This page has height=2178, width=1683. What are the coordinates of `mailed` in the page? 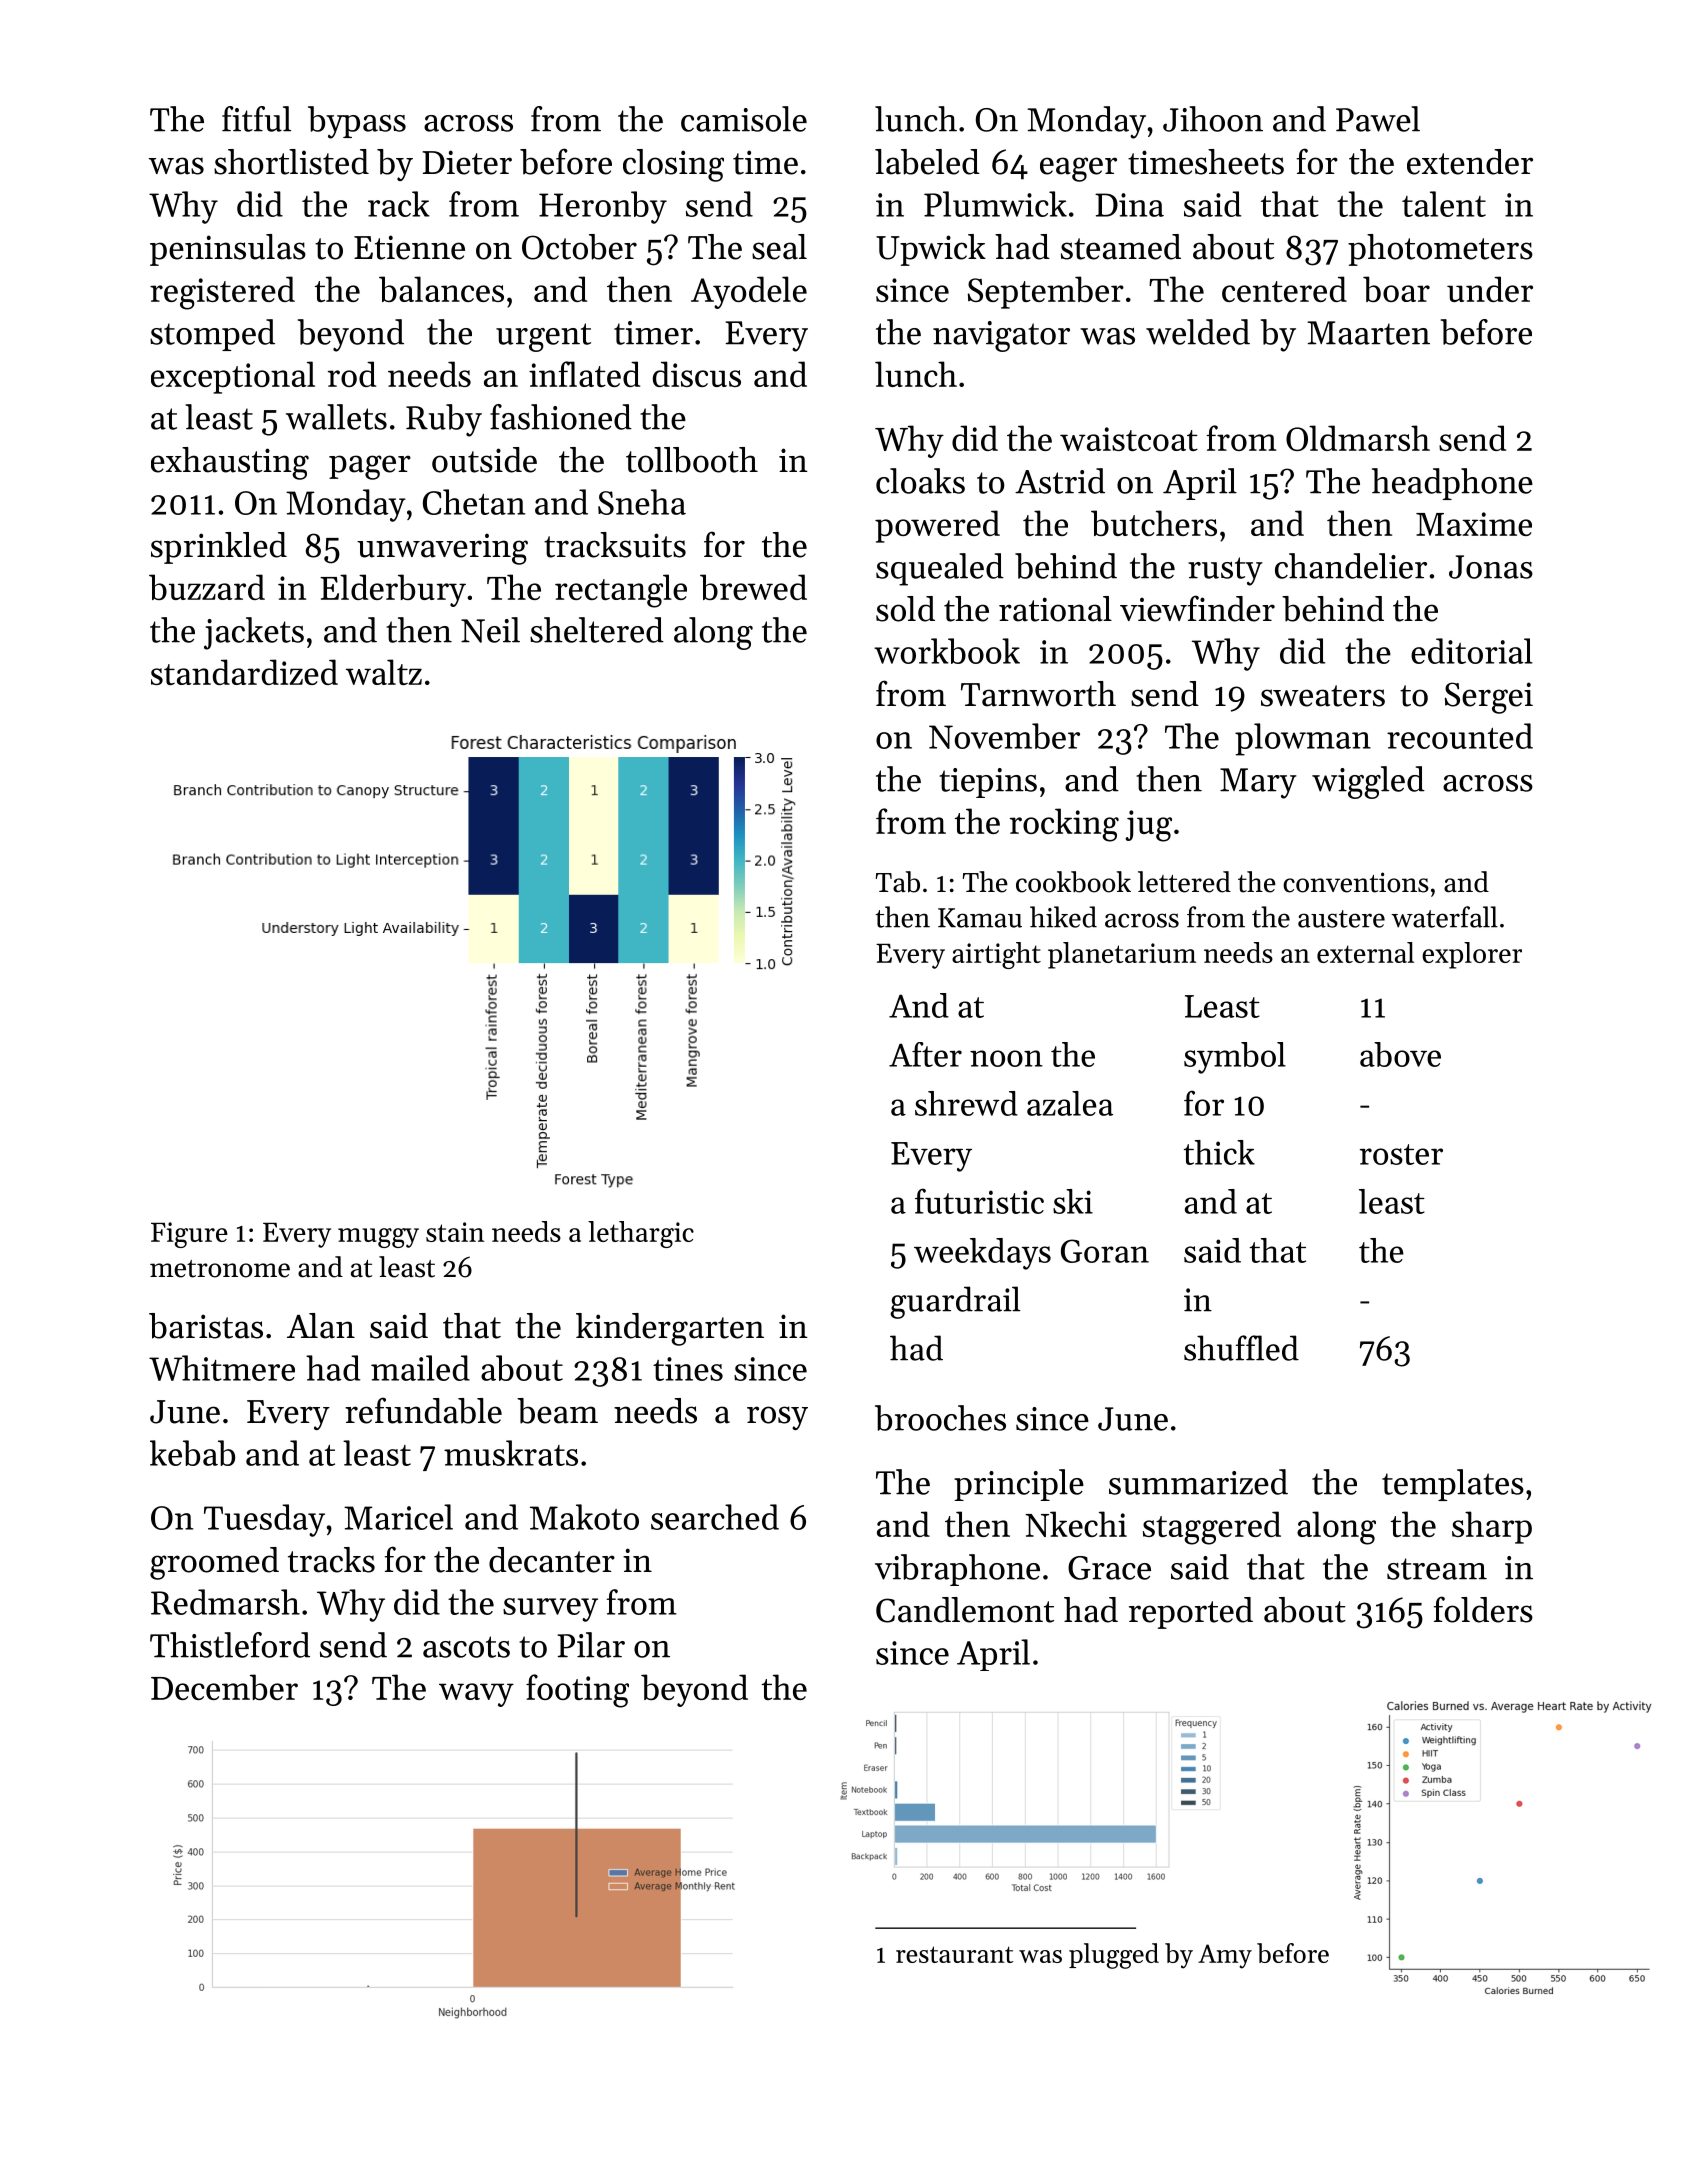 It's located at (420, 1368).
